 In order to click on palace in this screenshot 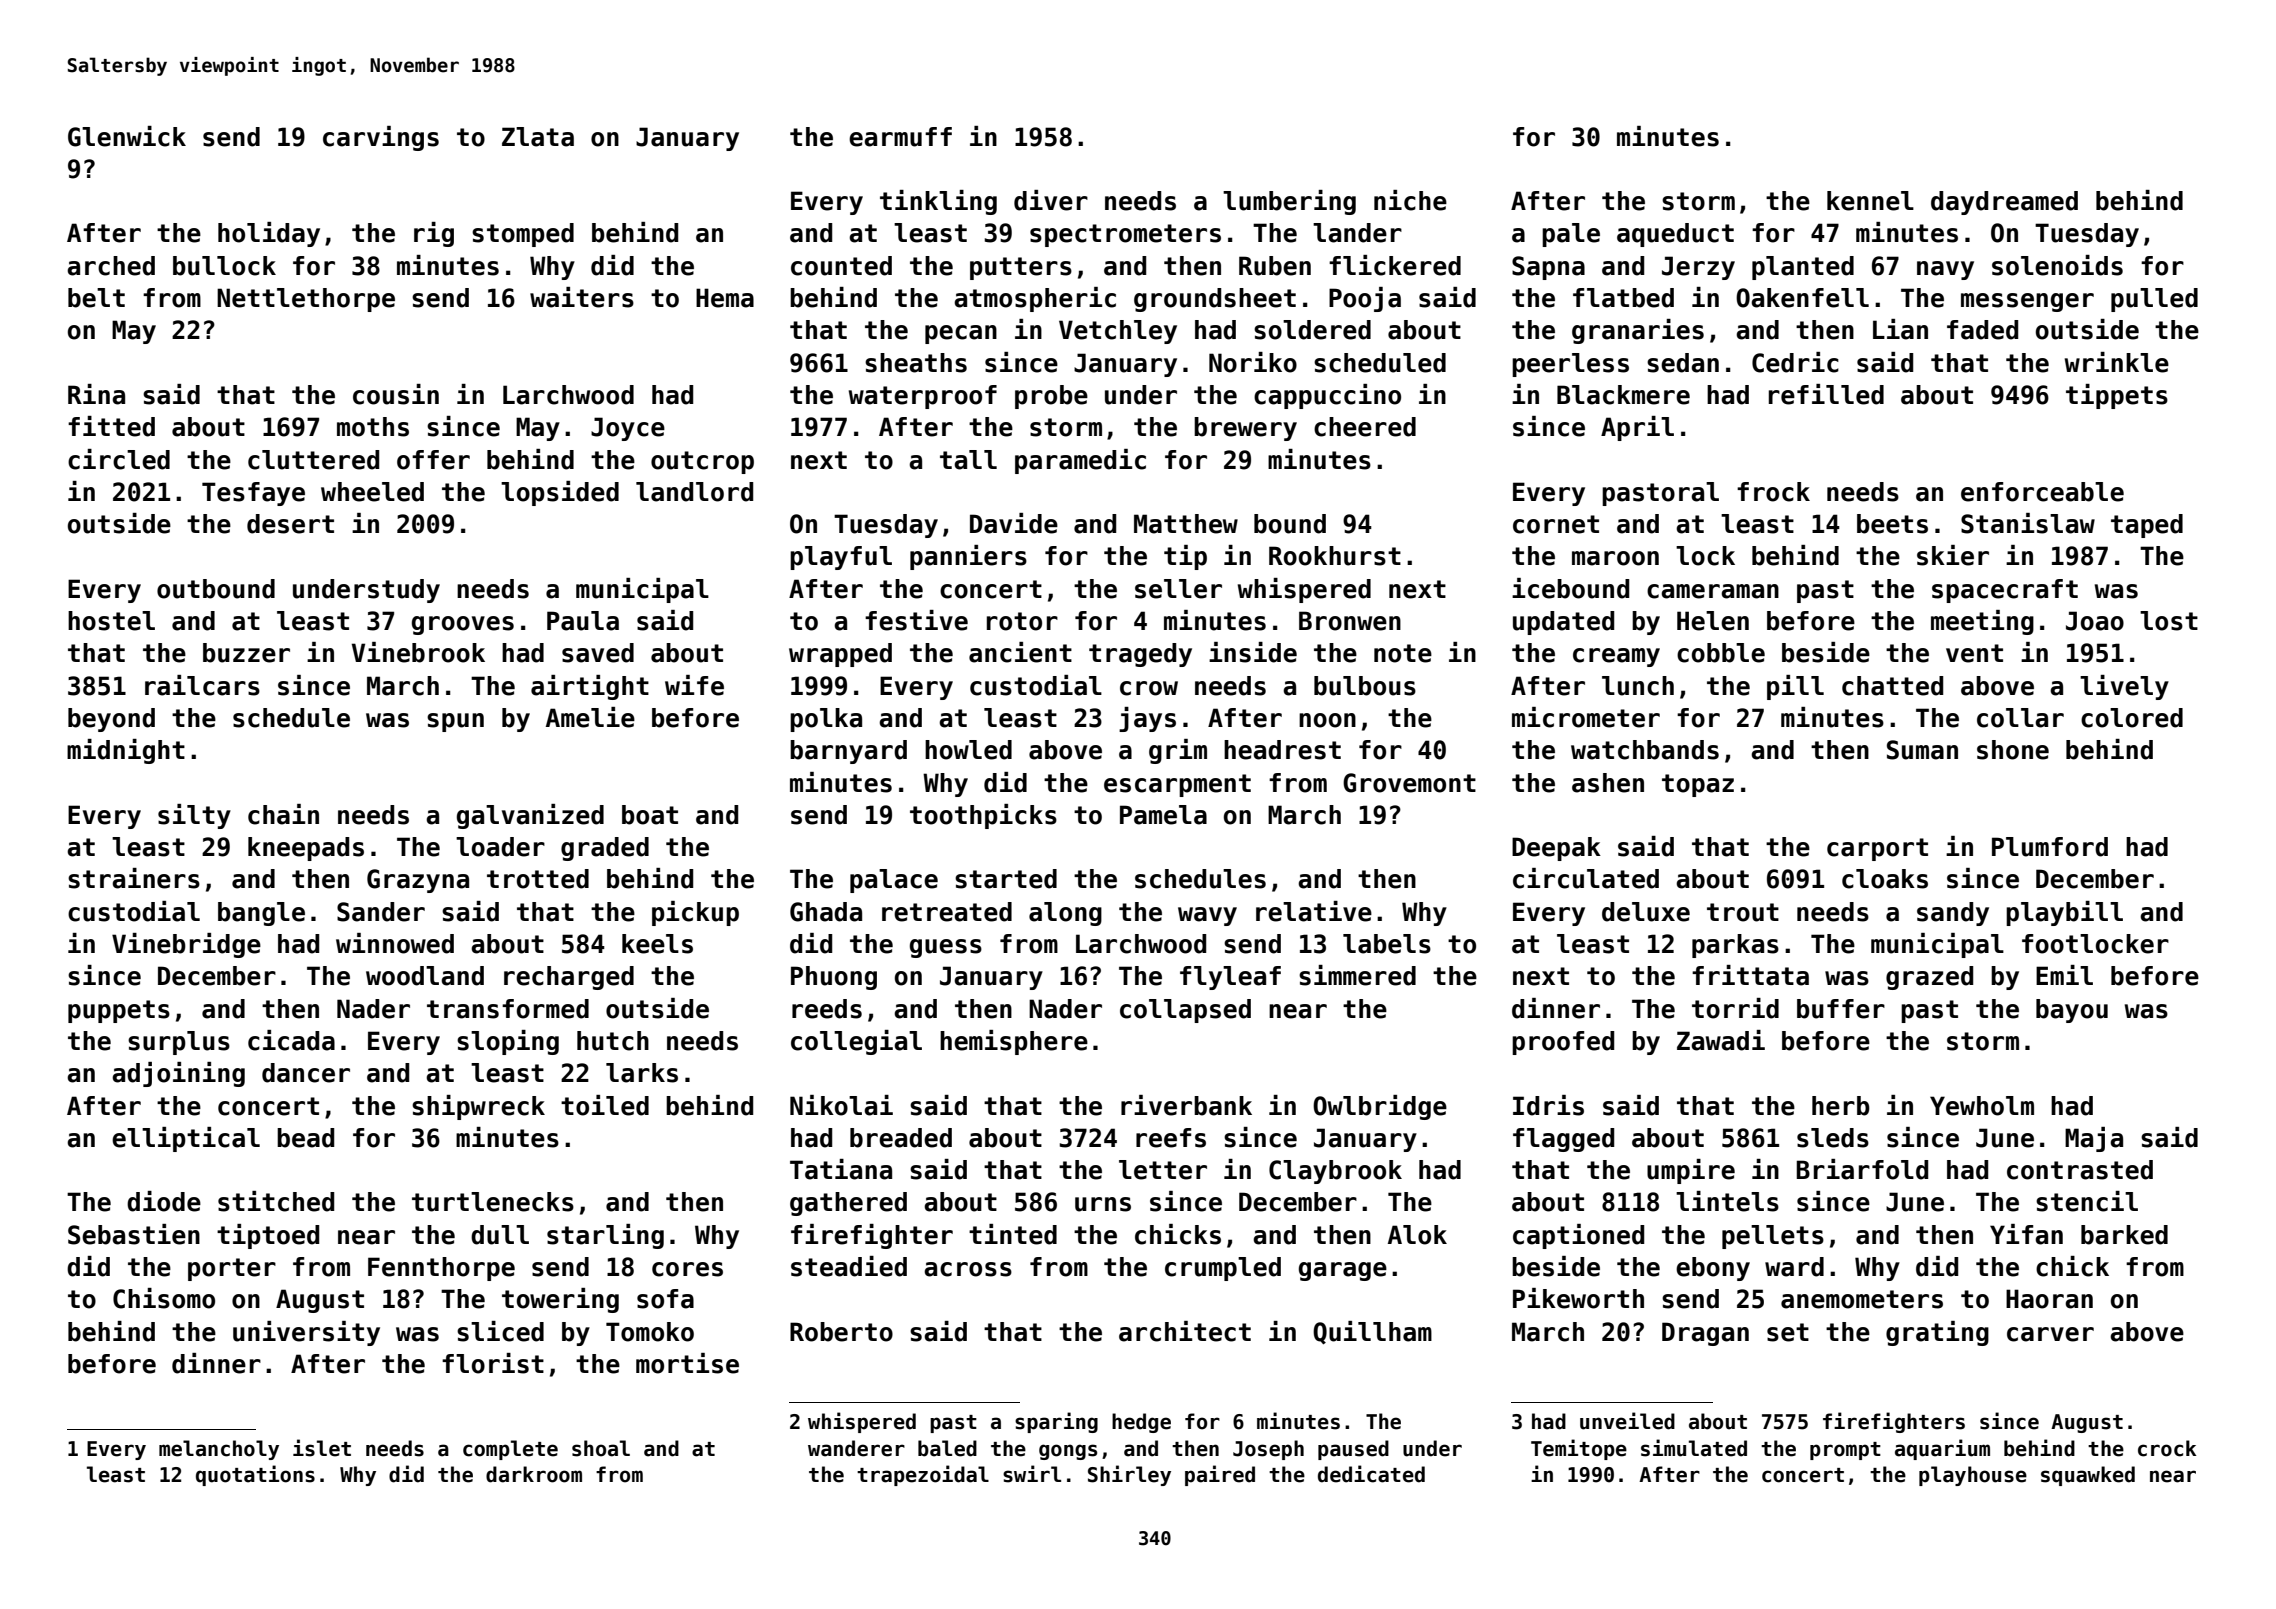, I will do `click(894, 881)`.
